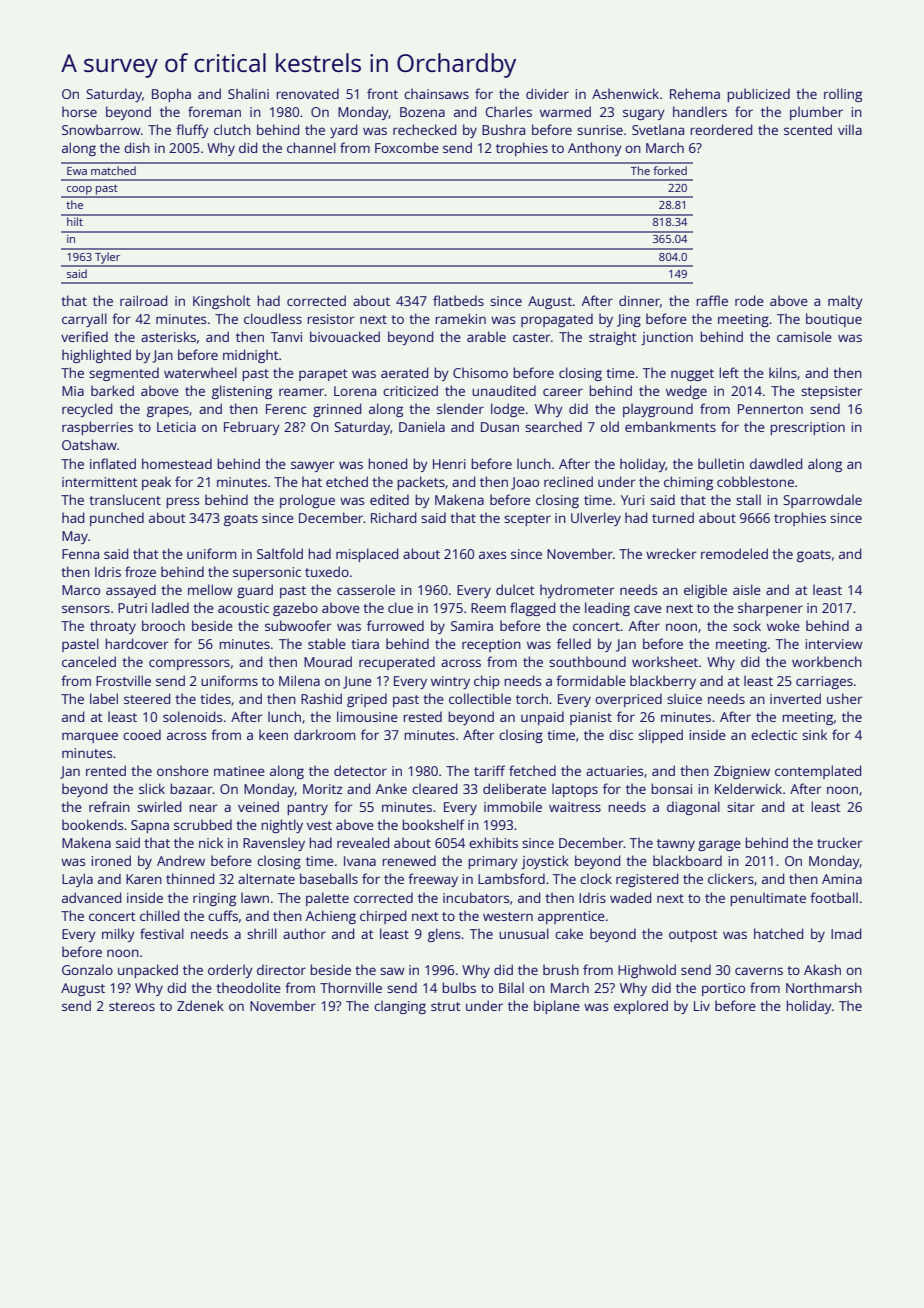 This screenshot has width=924, height=1308. Describe the element at coordinates (553, 426) in the screenshot. I see `searched` at that location.
